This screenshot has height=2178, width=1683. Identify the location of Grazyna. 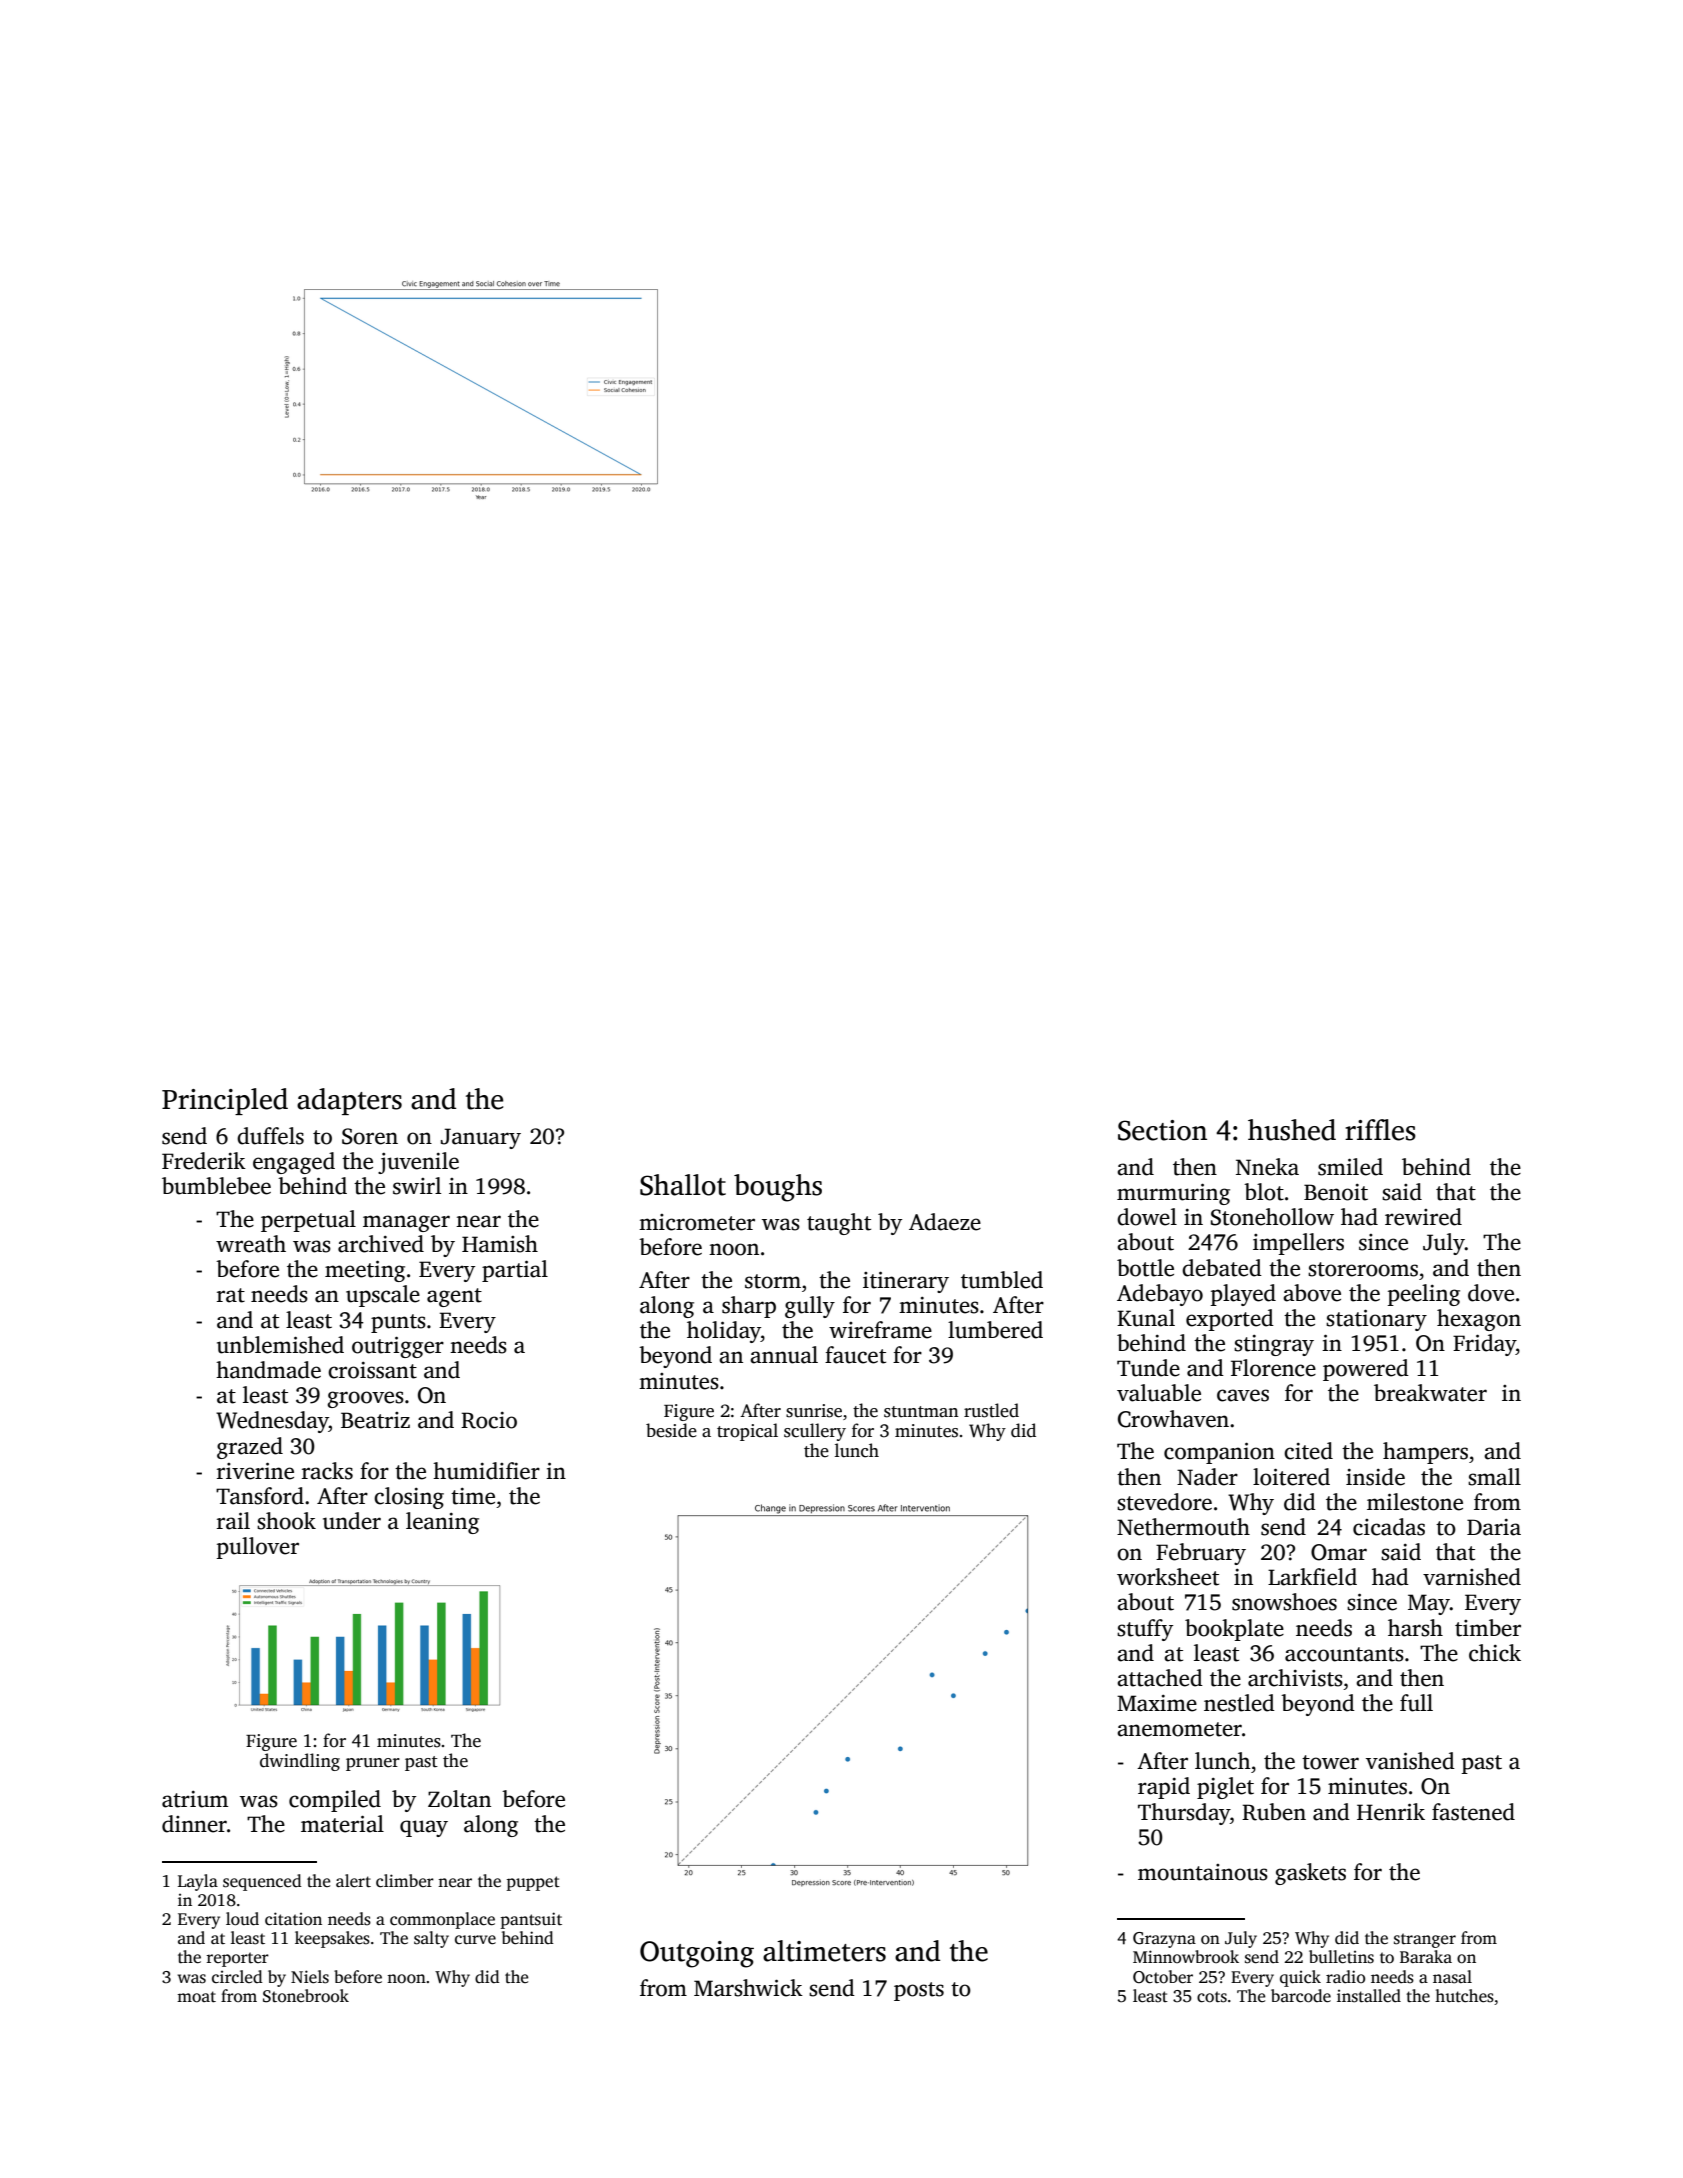
(1164, 1940).
